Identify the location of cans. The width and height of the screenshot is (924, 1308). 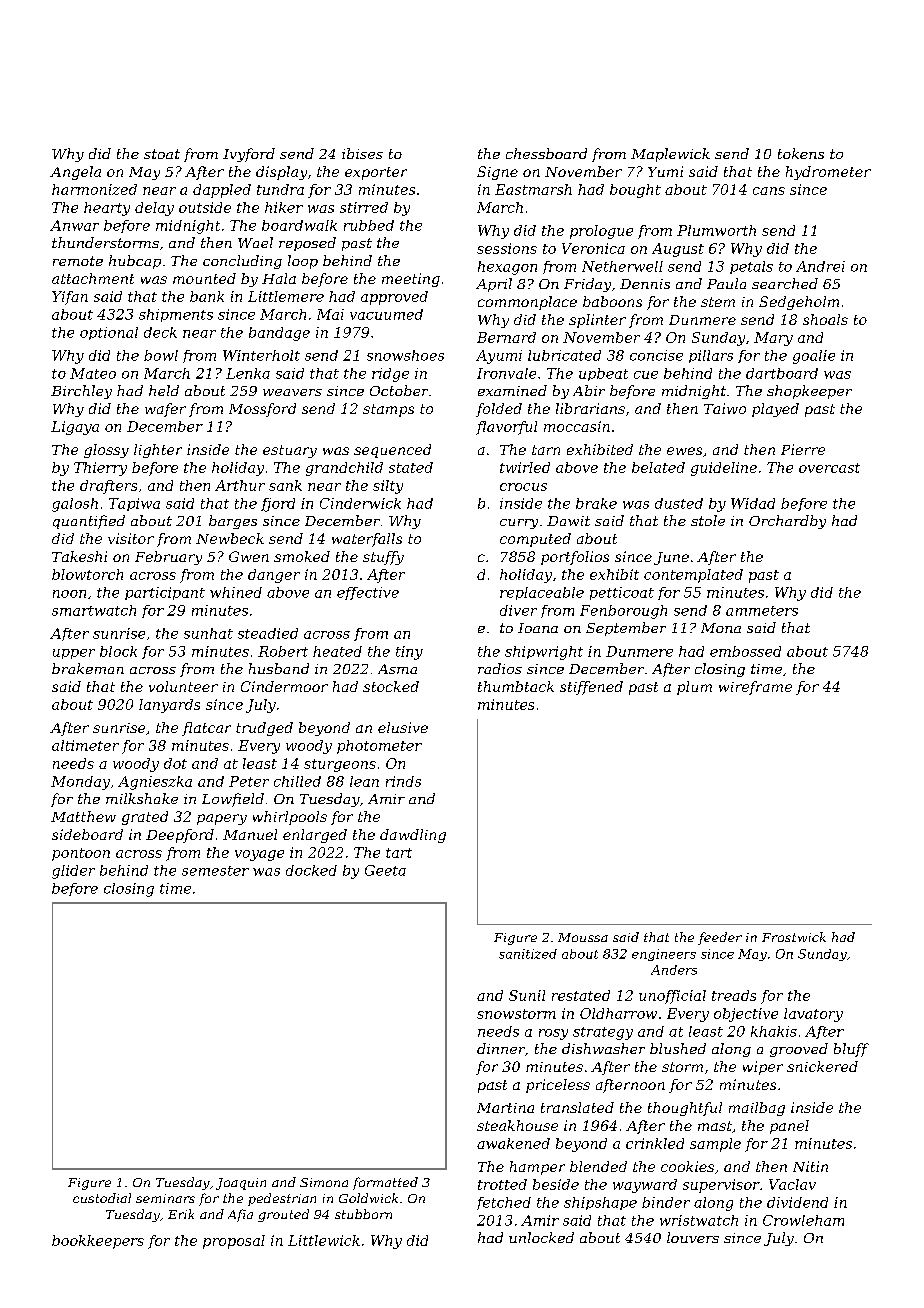
(769, 191).
